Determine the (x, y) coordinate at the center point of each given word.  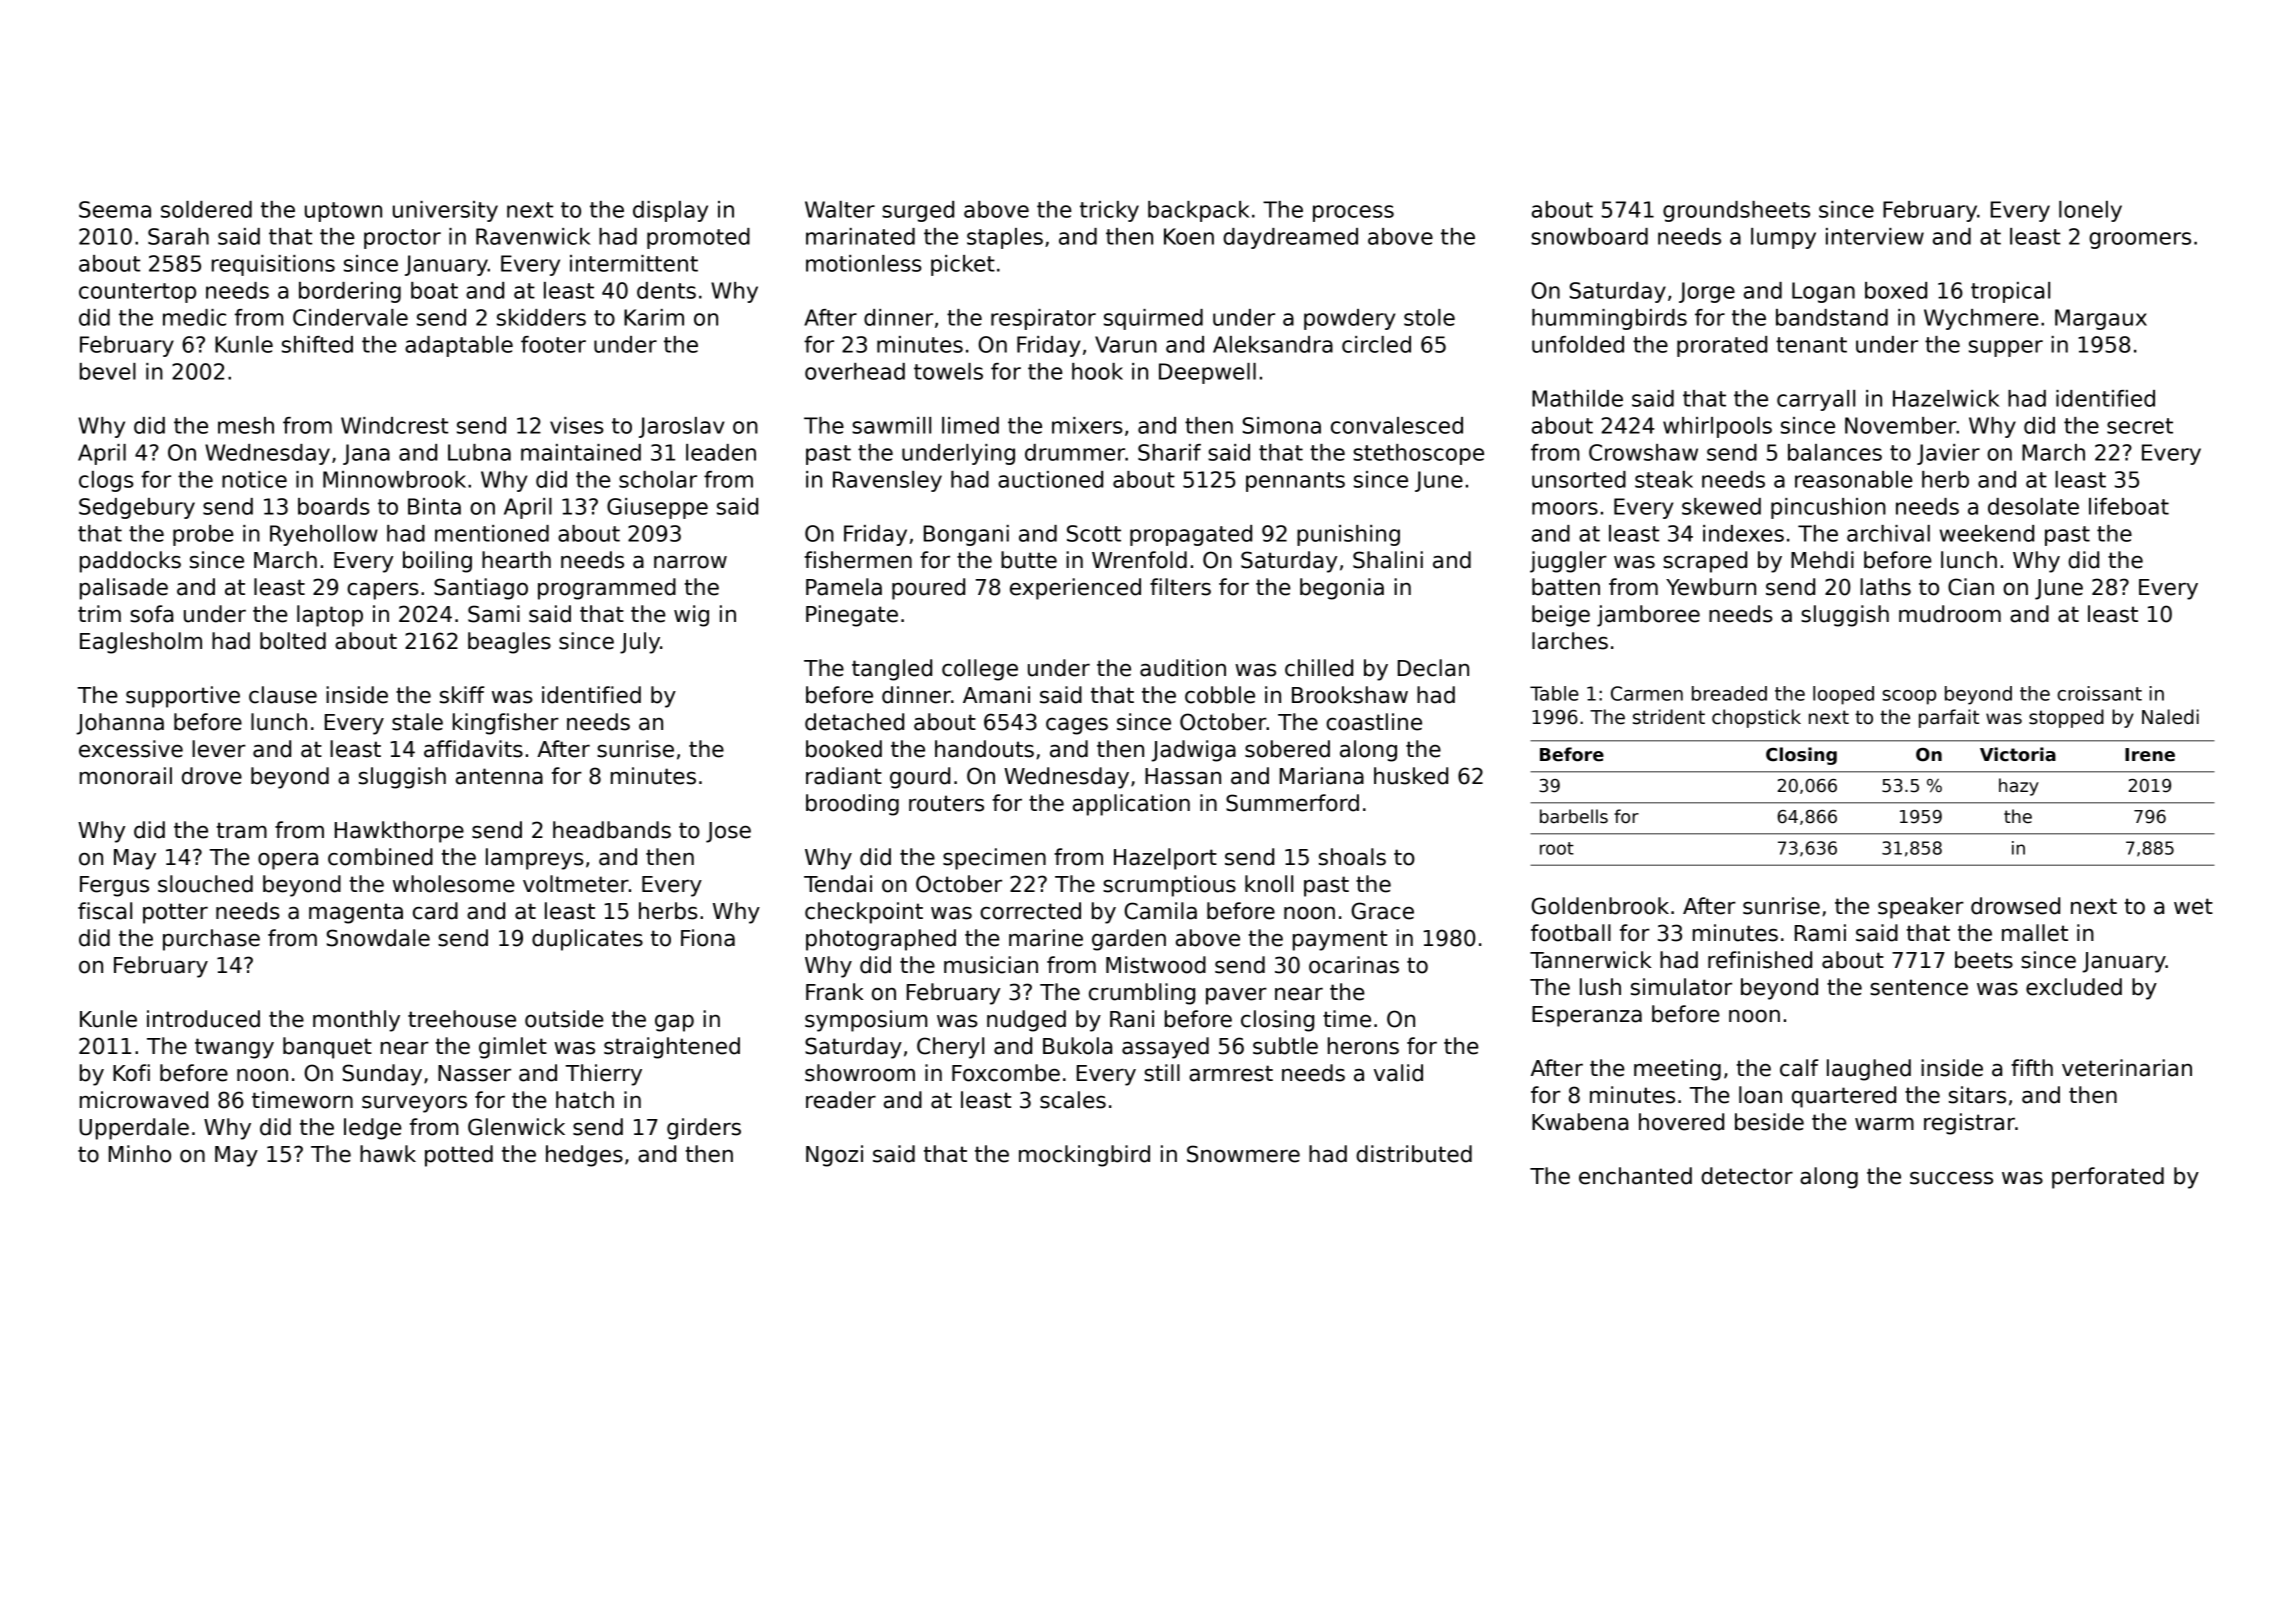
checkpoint (864, 913)
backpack (1198, 211)
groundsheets (1736, 211)
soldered (206, 209)
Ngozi (834, 1156)
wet (2193, 906)
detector (1747, 1176)
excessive (131, 749)
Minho (140, 1154)
